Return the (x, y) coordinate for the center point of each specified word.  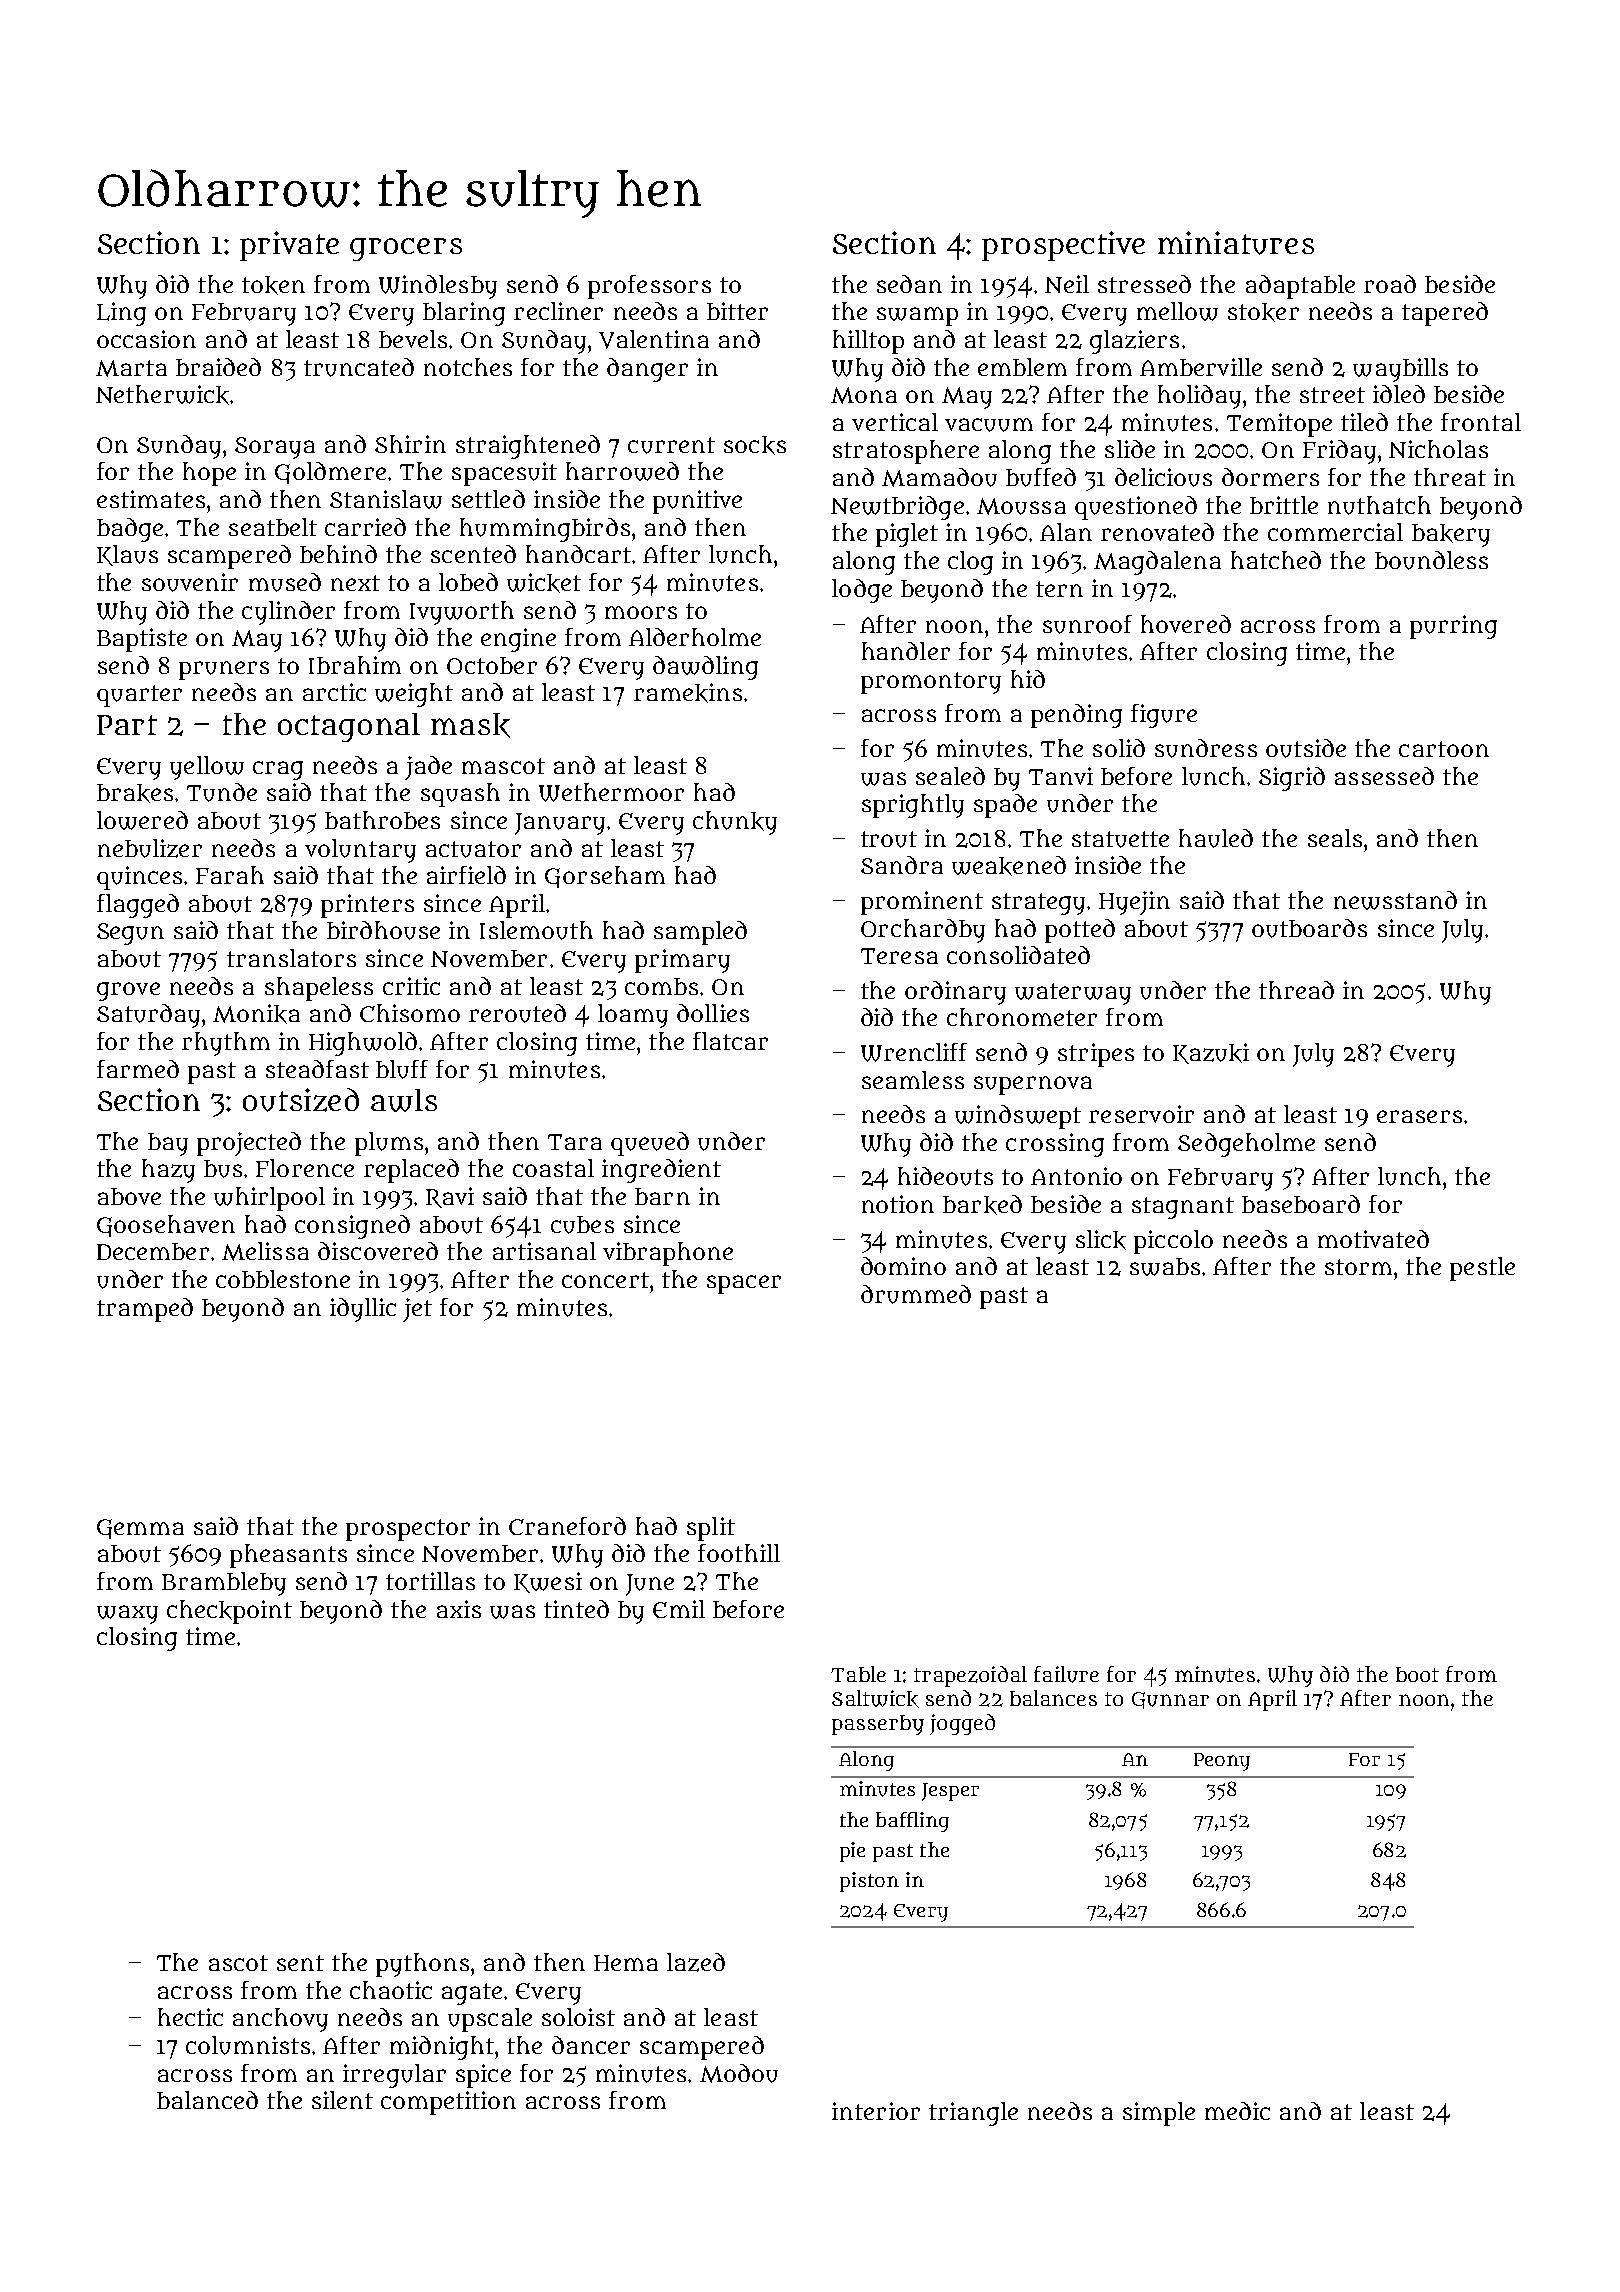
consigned (352, 1227)
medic (1237, 2111)
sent (300, 1963)
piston (869, 1882)
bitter (737, 311)
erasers (1419, 1116)
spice (483, 2076)
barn (662, 1196)
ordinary (955, 993)
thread (1296, 990)
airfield (466, 875)
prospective (1063, 246)
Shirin (410, 444)
